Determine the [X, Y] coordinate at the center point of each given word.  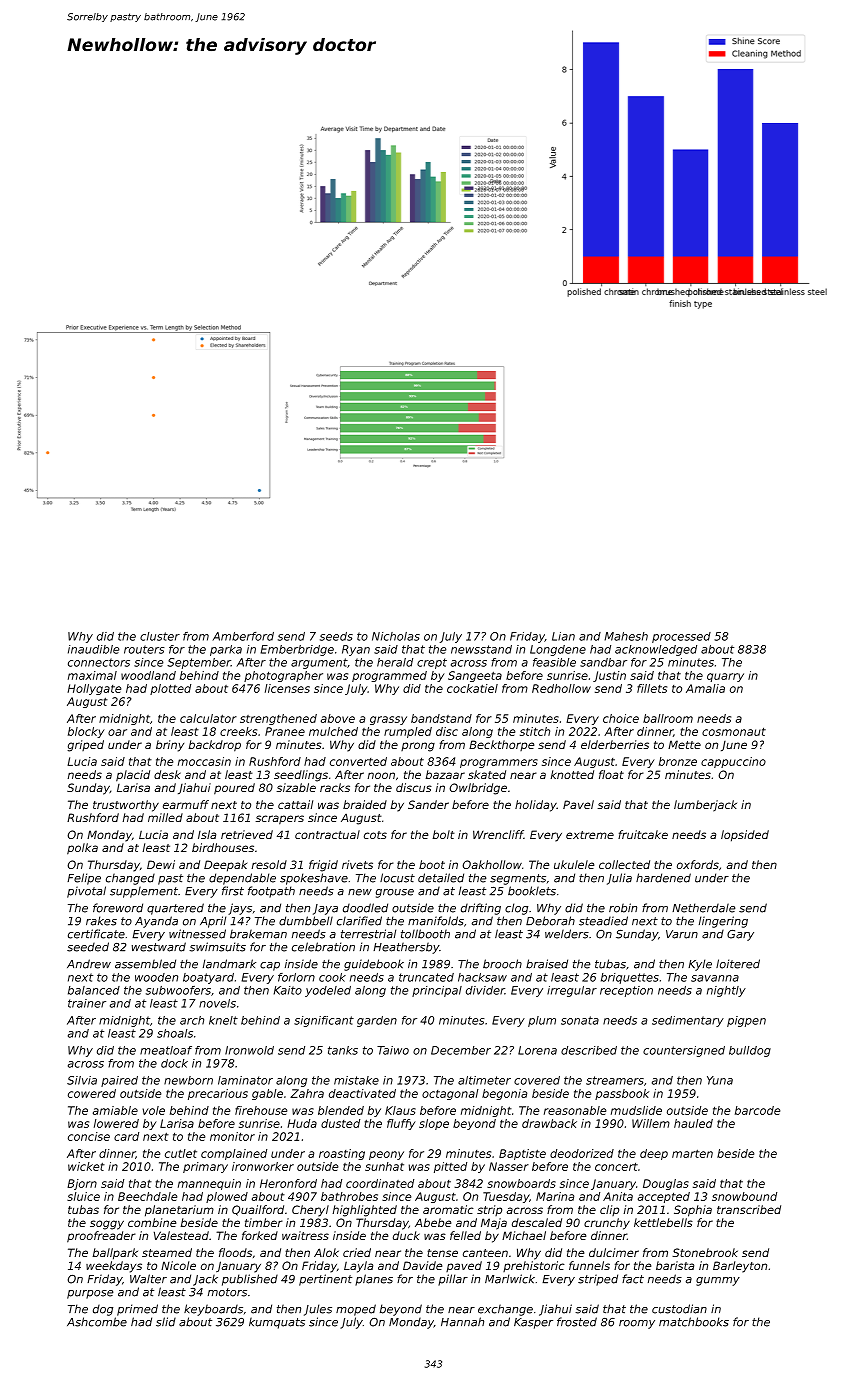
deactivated [362, 1093]
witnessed [197, 934]
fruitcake [643, 834]
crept [432, 663]
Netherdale [704, 908]
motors [227, 1292]
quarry [725, 677]
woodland [148, 675]
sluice [83, 1196]
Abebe [433, 1222]
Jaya [325, 909]
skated [487, 774]
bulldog [750, 1051]
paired [119, 1081]
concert [616, 1166]
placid [133, 776]
